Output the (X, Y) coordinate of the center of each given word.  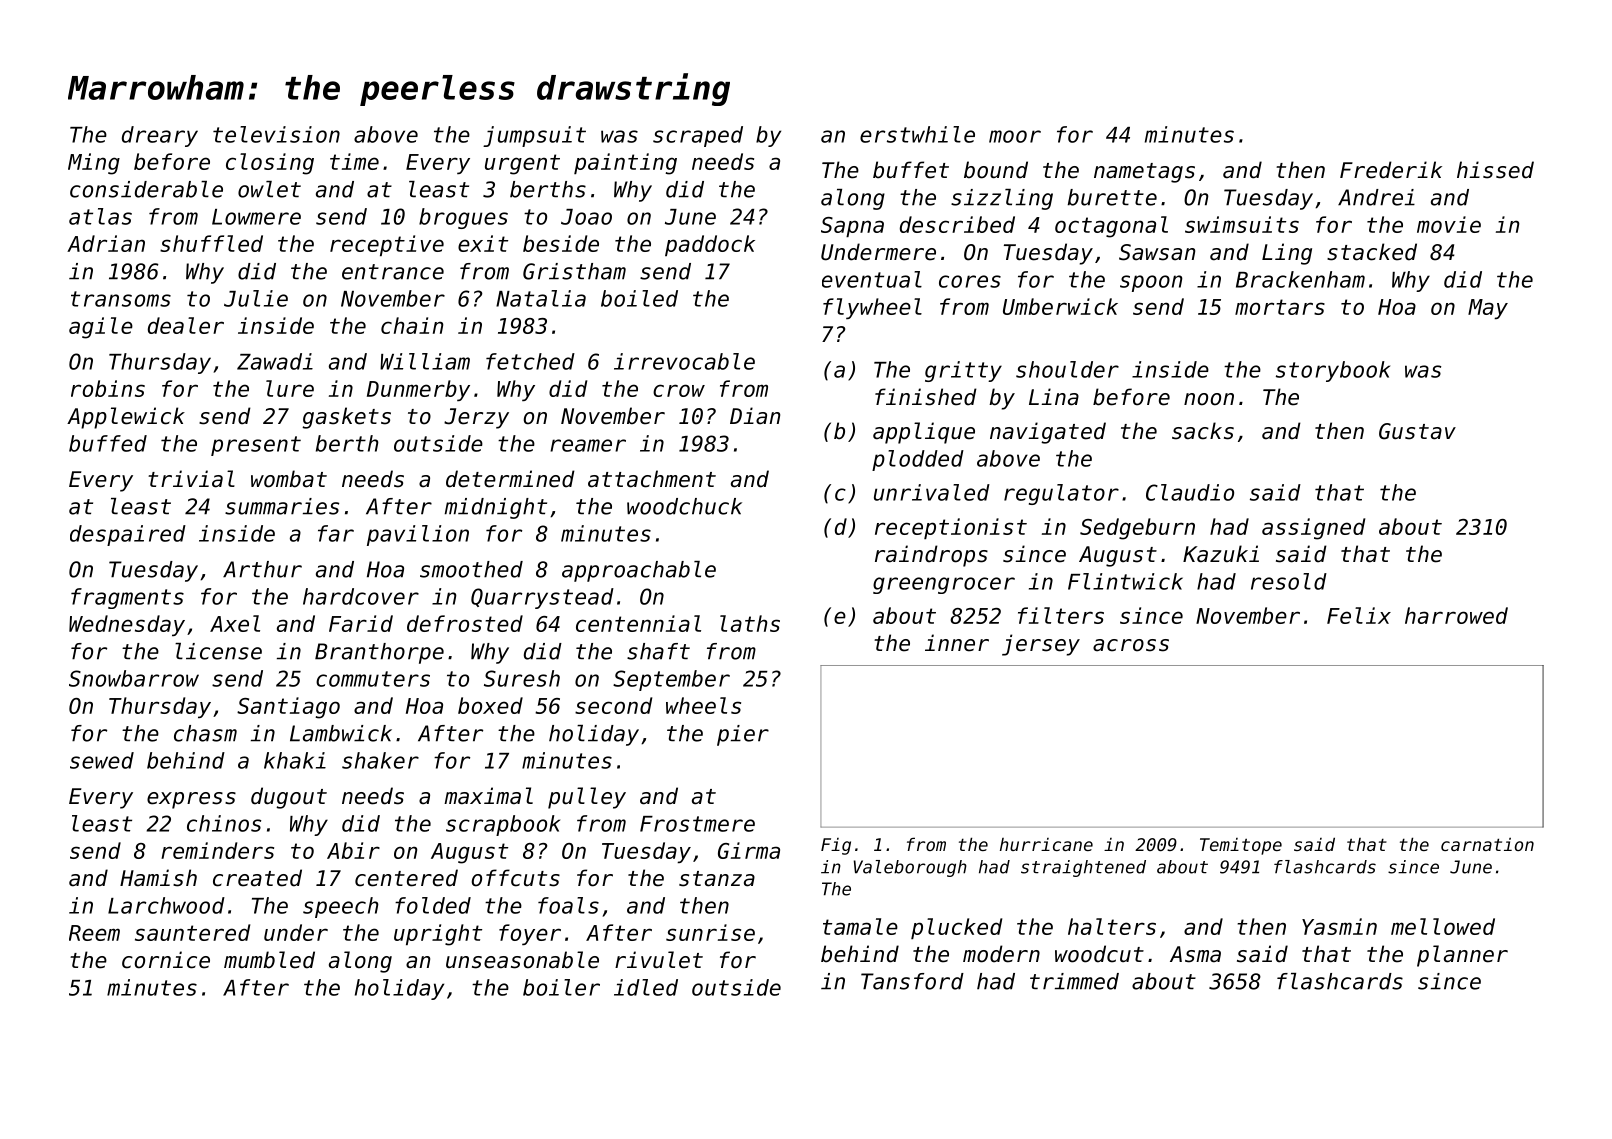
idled (646, 987)
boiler (561, 987)
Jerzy (476, 418)
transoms (121, 299)
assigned (1313, 529)
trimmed (1074, 981)
